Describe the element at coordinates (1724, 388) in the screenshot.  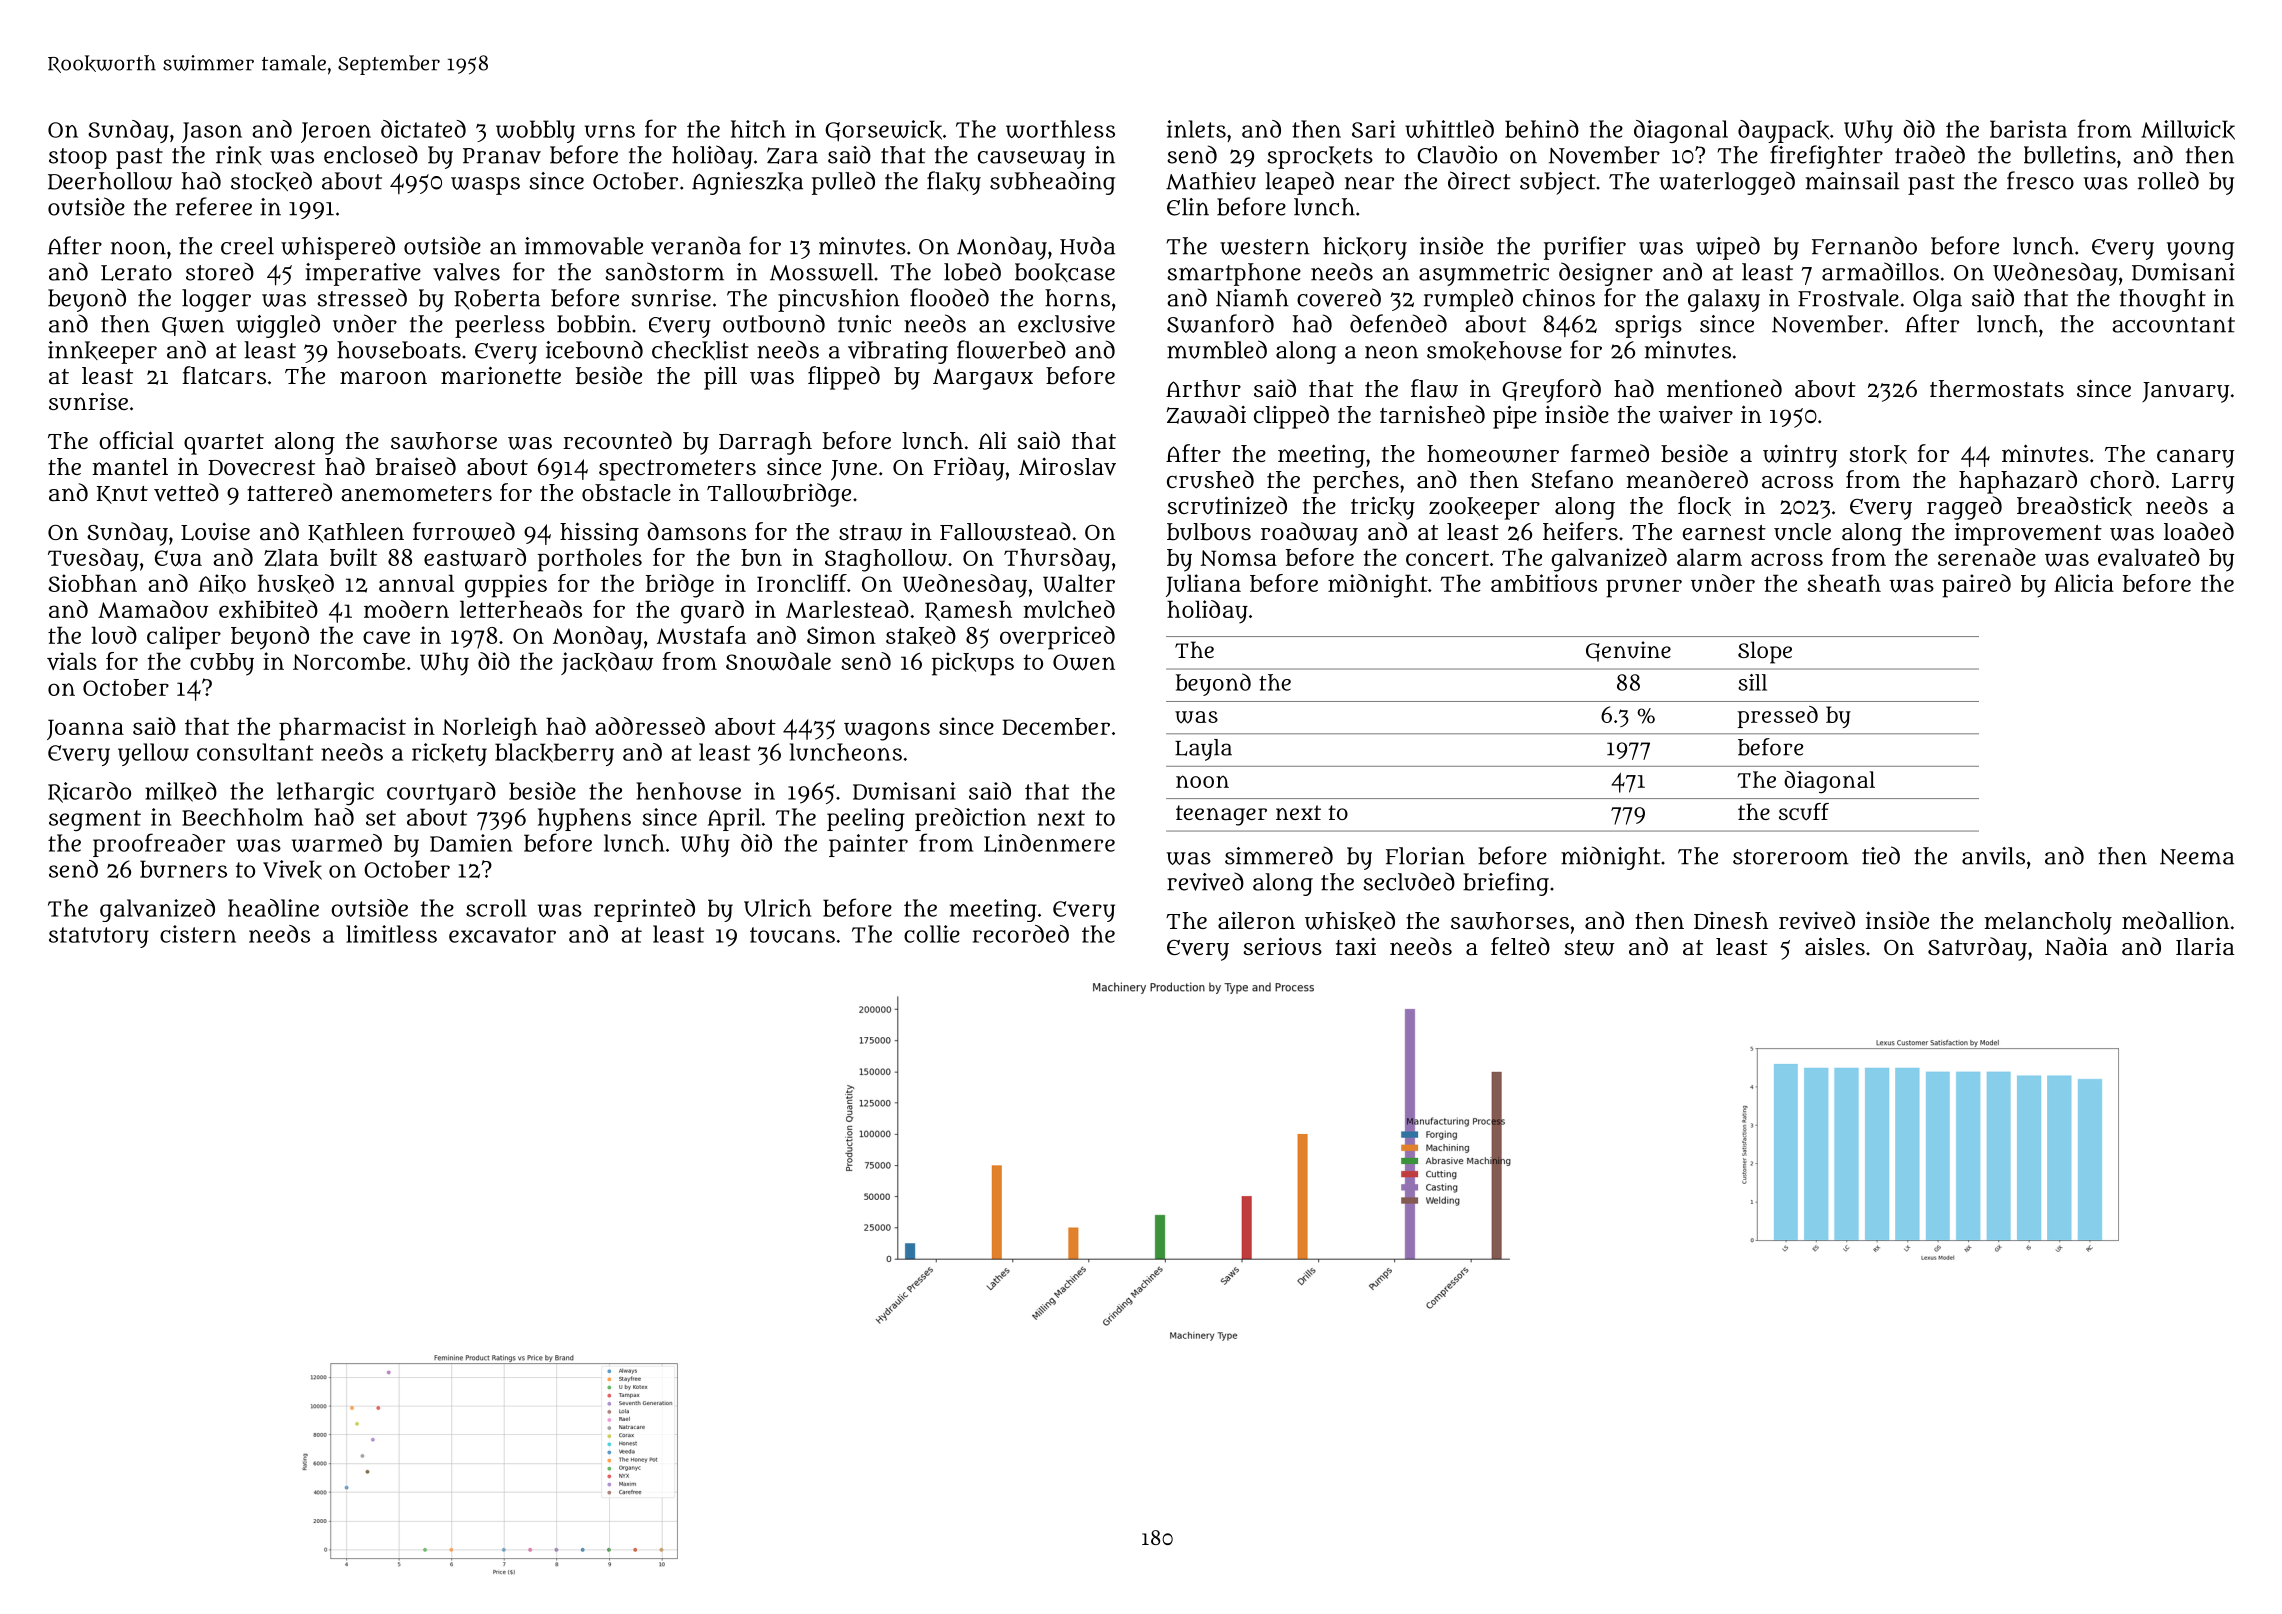
I see `mentioned` at that location.
